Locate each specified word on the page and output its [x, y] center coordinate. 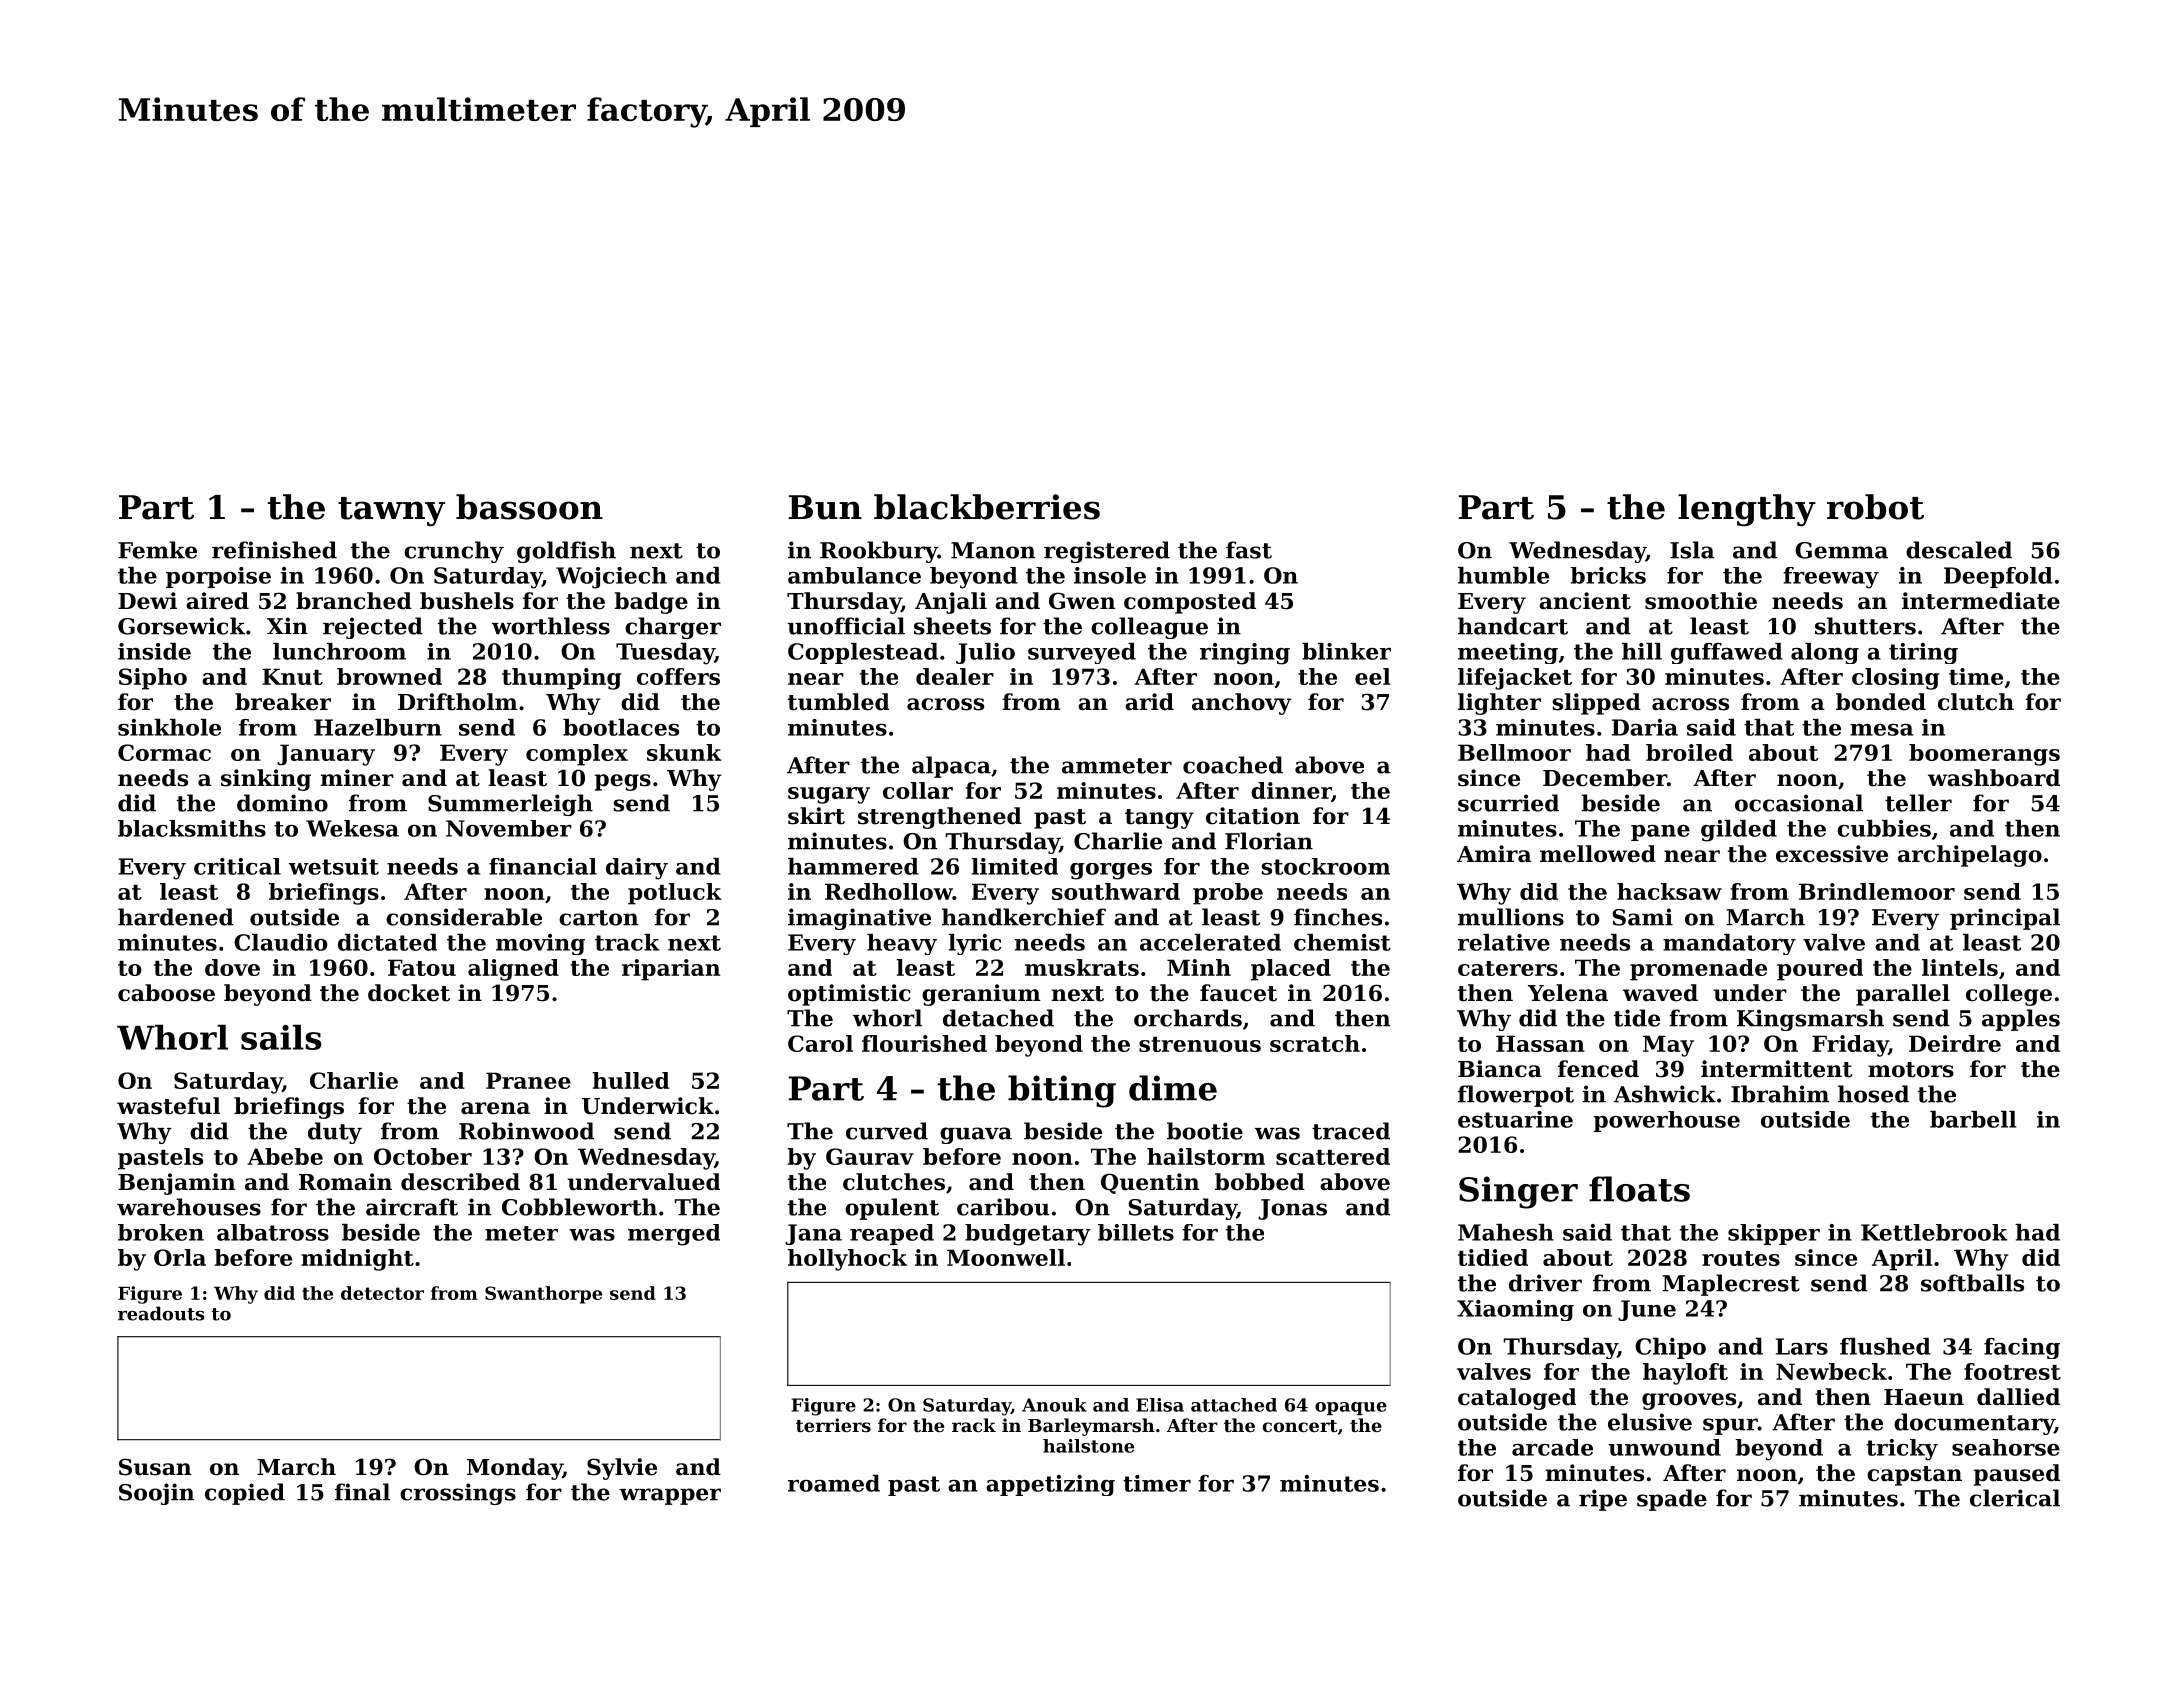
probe [1228, 894]
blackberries [987, 507]
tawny [391, 511]
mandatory [1729, 944]
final [362, 1492]
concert [1300, 1426]
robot [1875, 507]
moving [540, 944]
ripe [1603, 1500]
